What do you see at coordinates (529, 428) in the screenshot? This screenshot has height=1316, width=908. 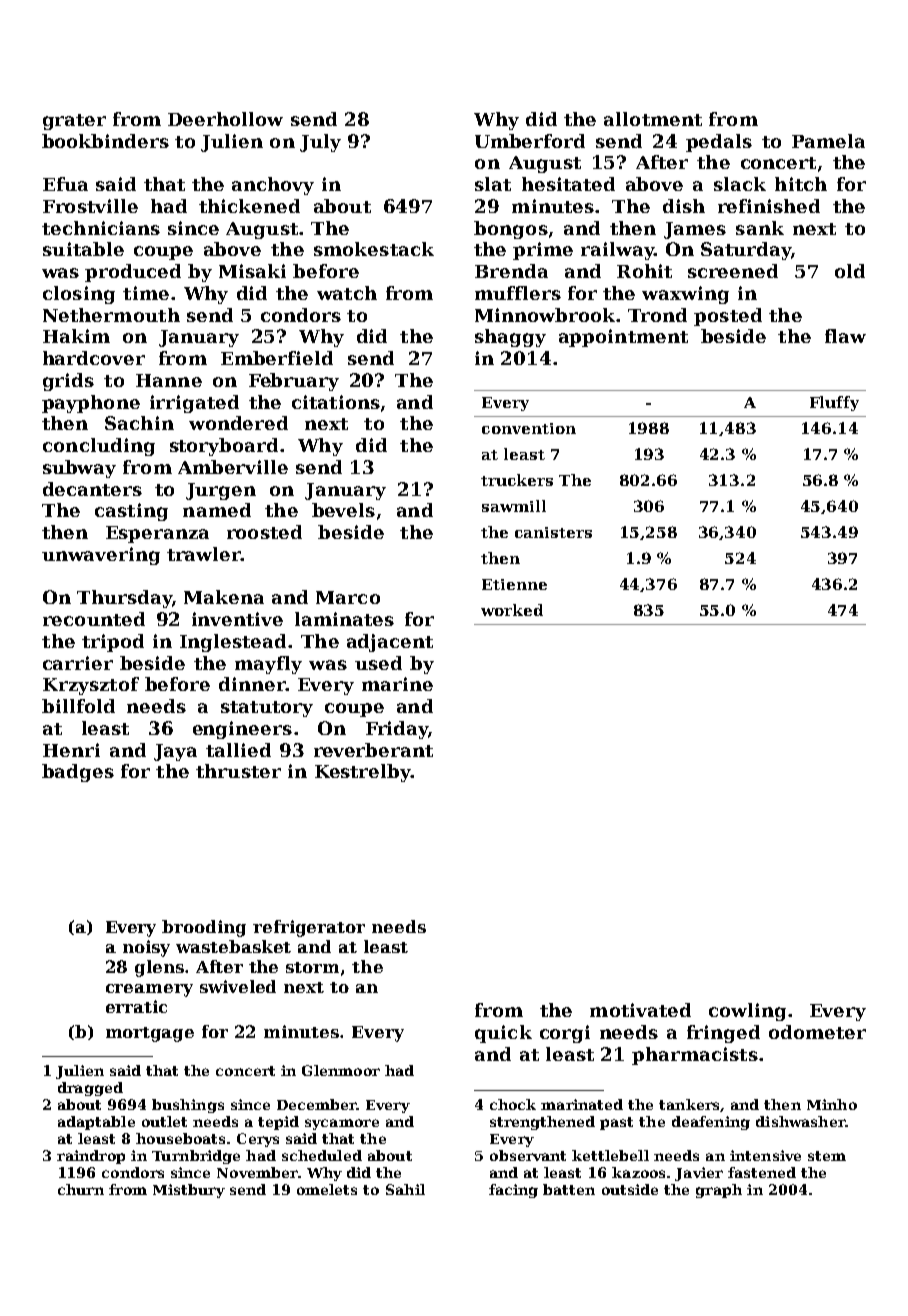 I see `convention` at bounding box center [529, 428].
